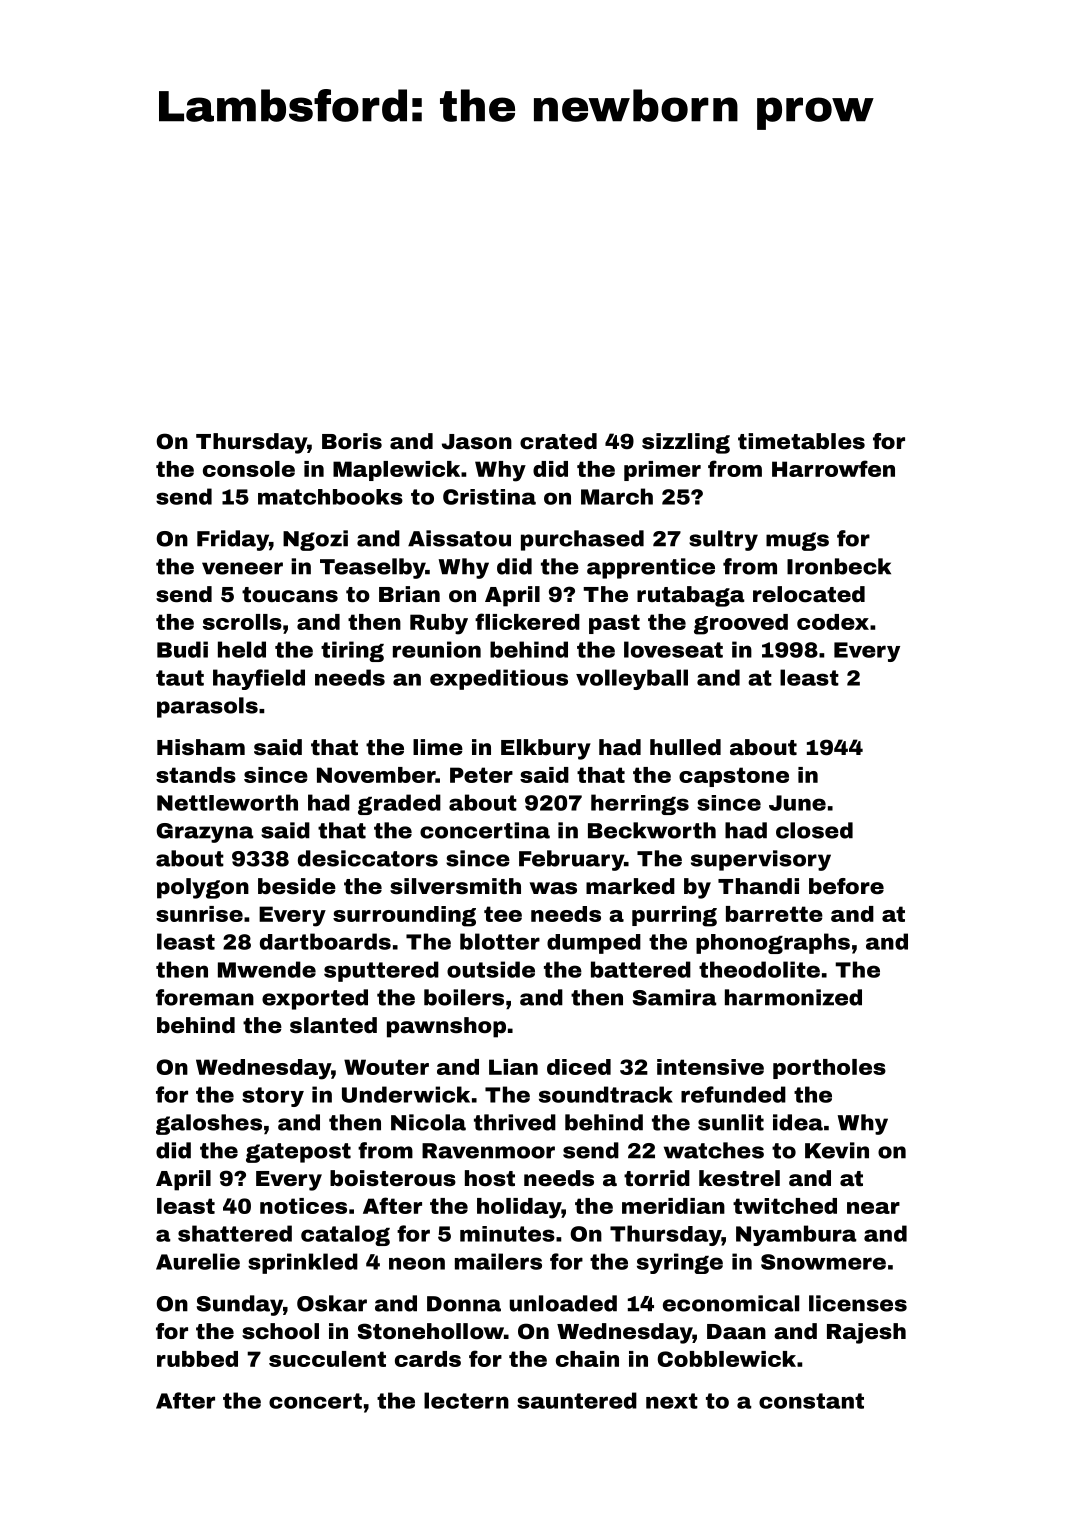 This screenshot has width=1066, height=1514. What do you see at coordinates (759, 969) in the screenshot?
I see `theodolite` at bounding box center [759, 969].
